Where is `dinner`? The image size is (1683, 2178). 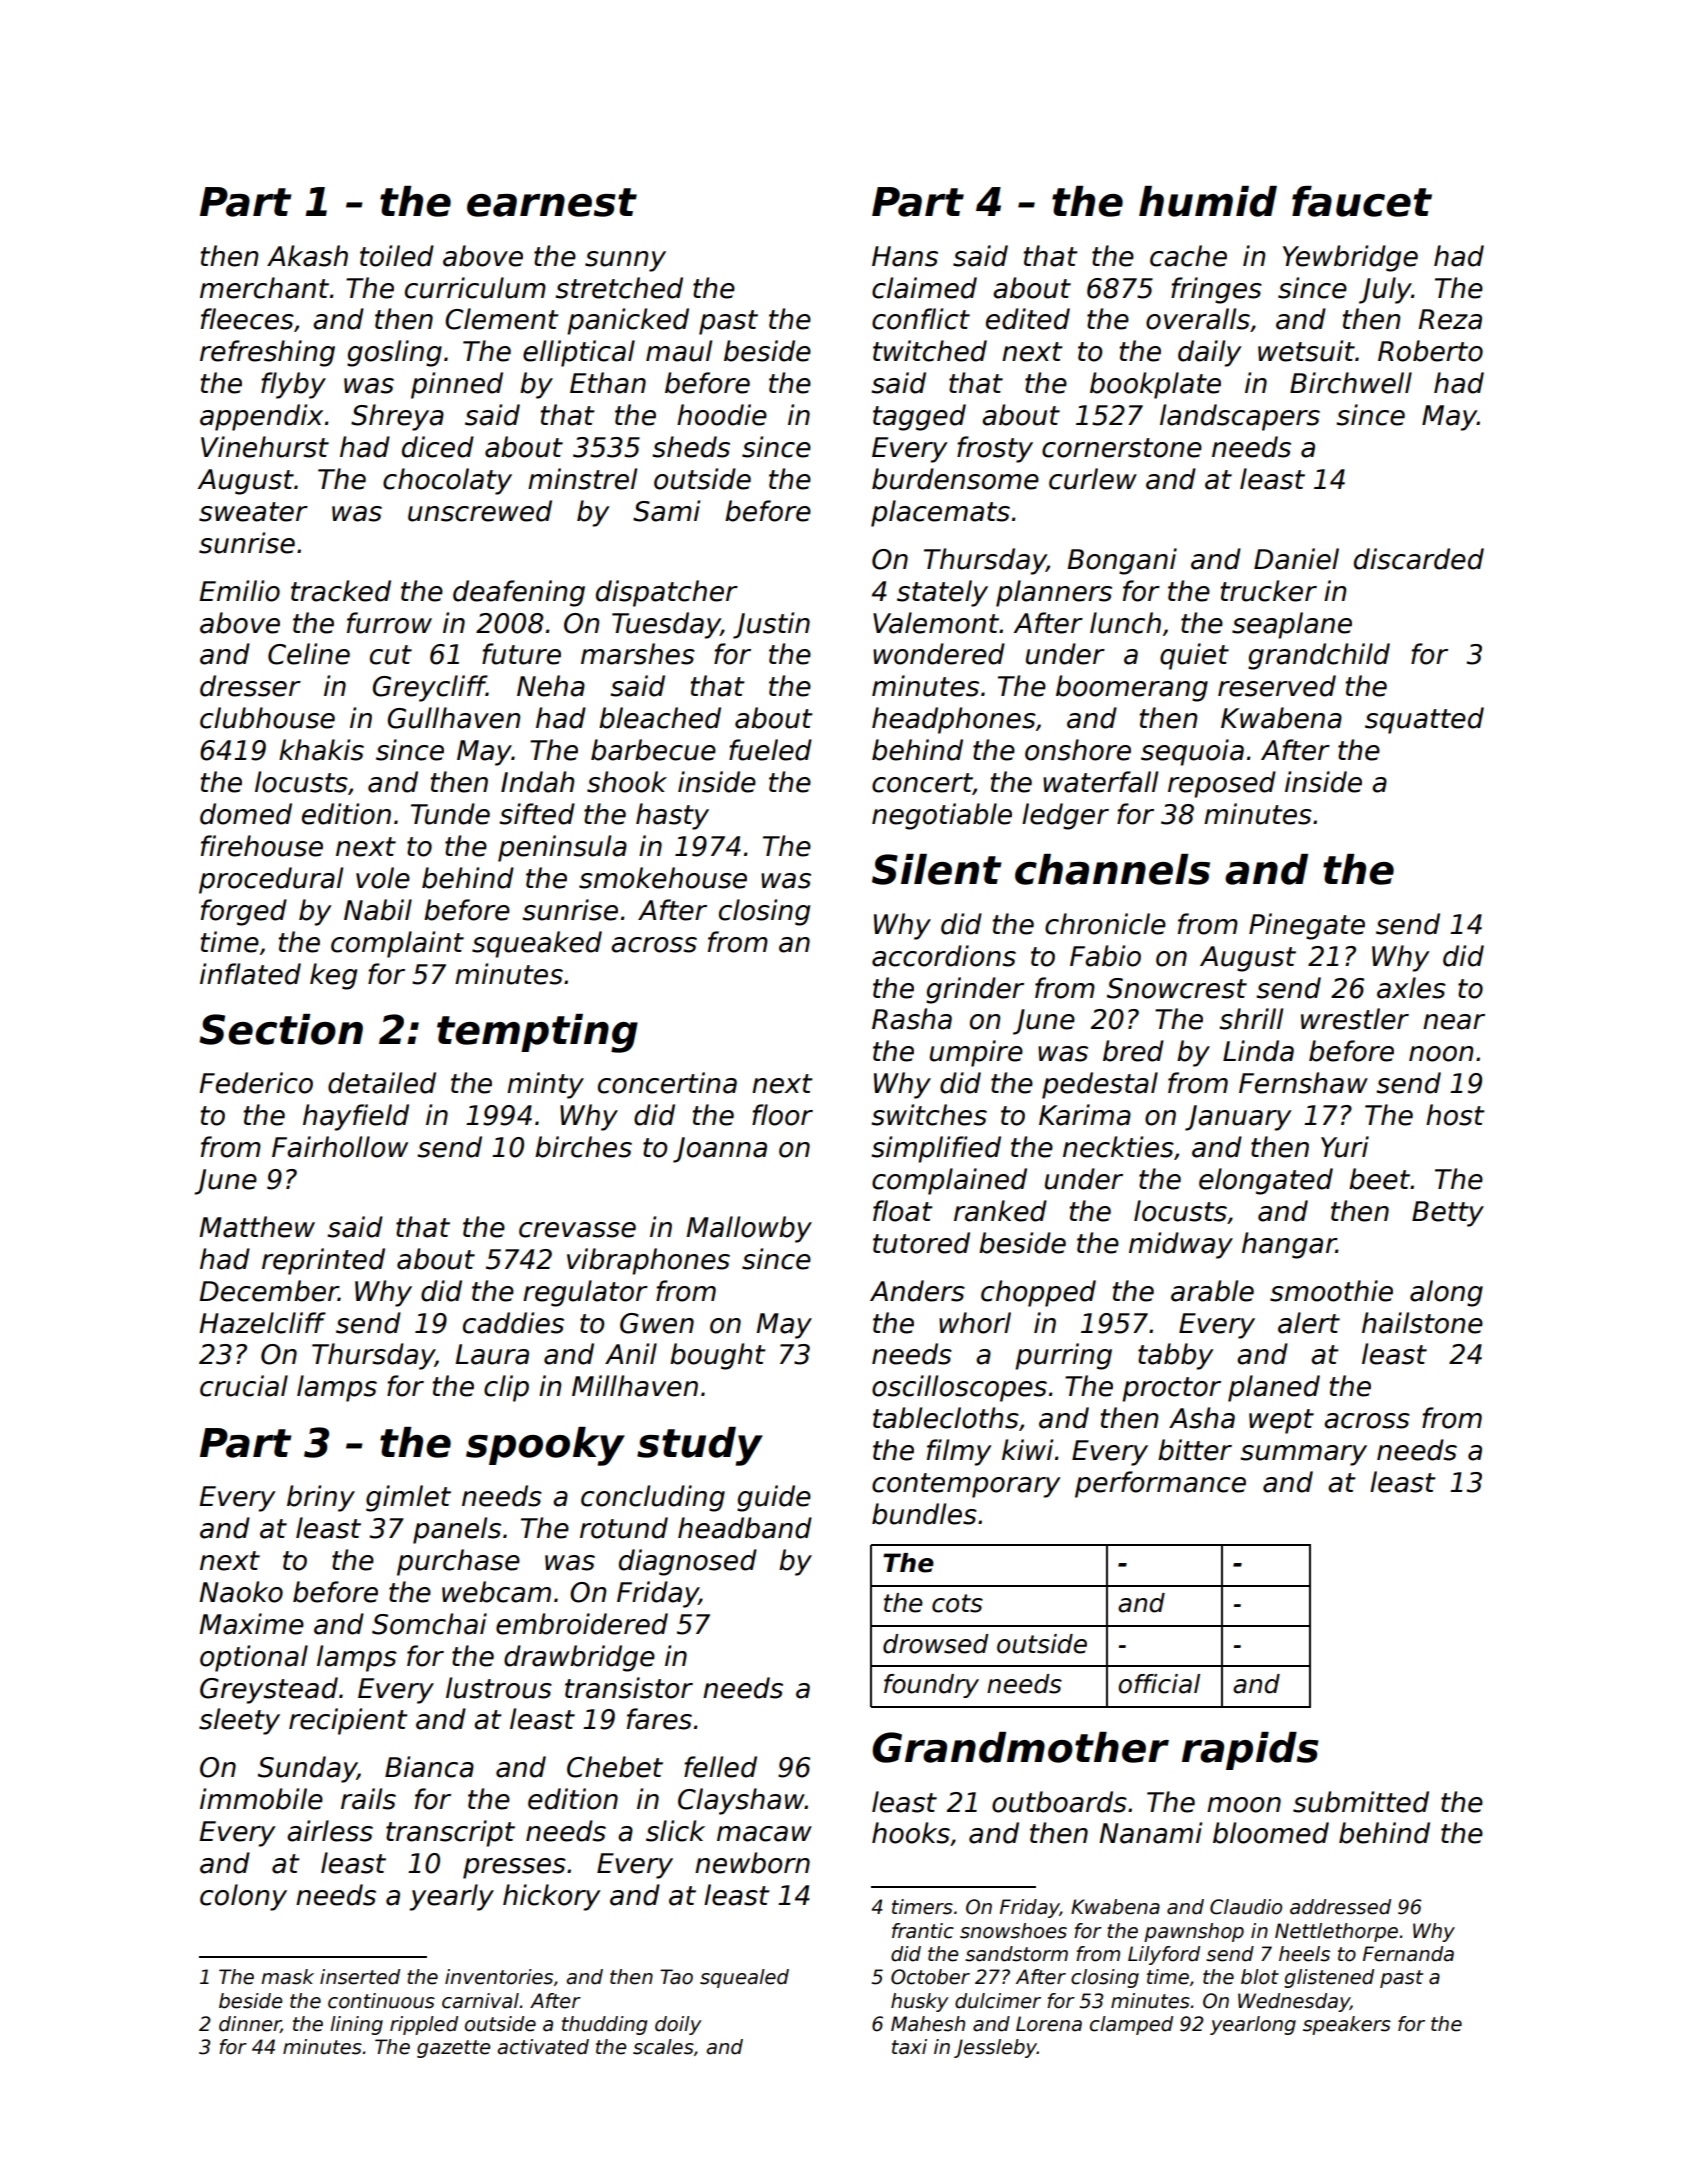
dinner is located at coordinates (250, 2024).
